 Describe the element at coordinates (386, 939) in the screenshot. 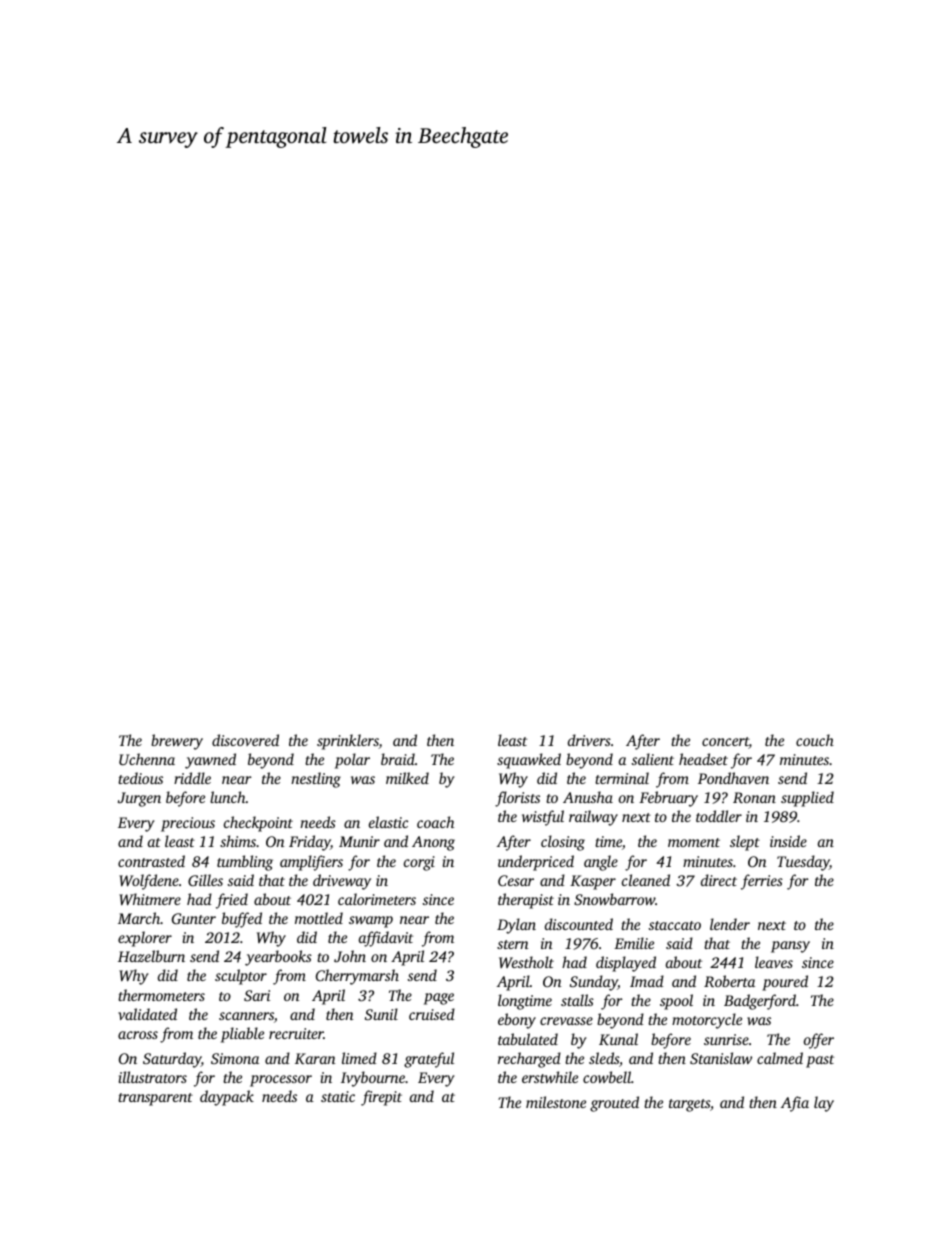

I see `affidavit` at that location.
